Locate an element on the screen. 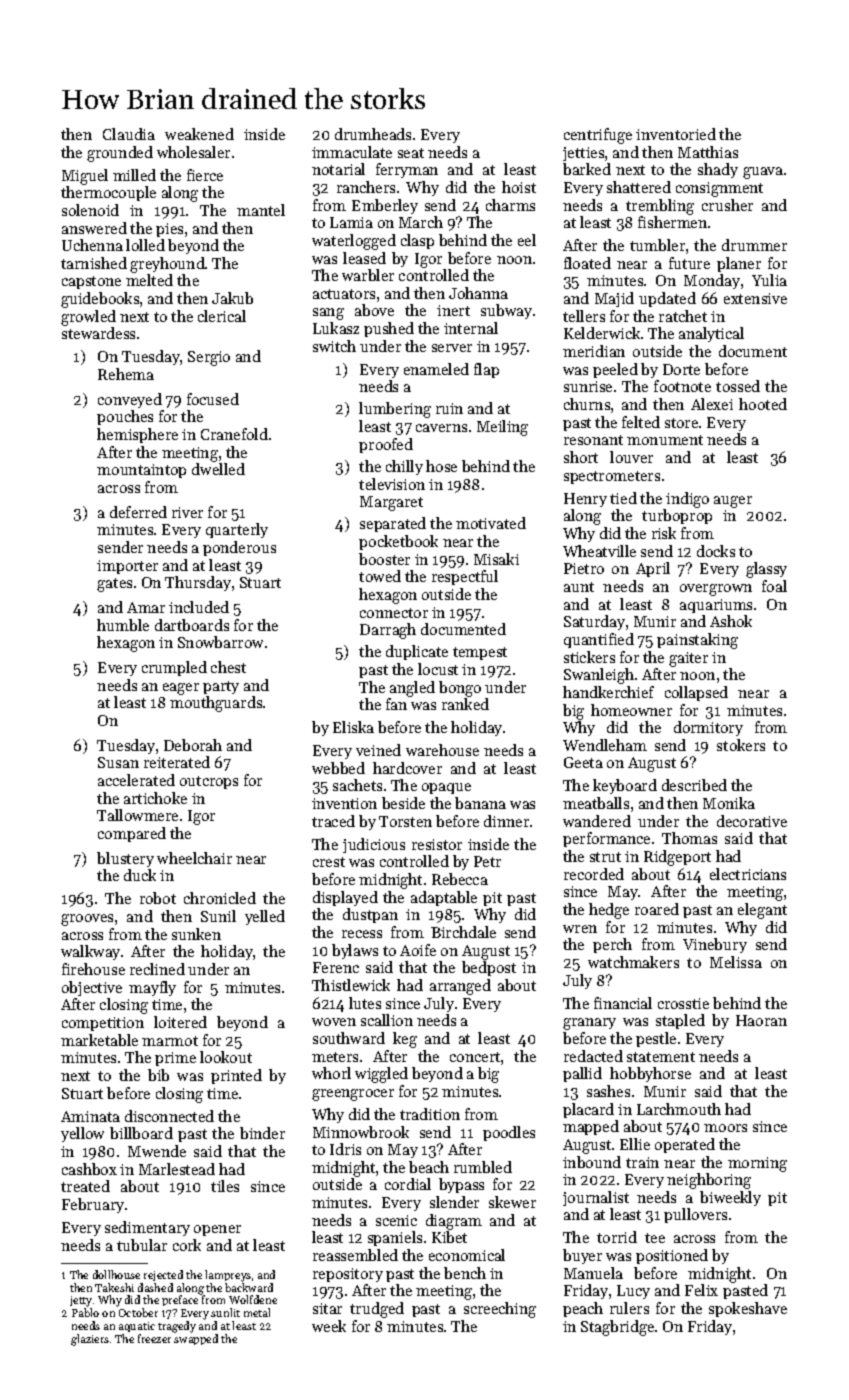 This screenshot has height=1400, width=849. solenoid is located at coordinates (90, 210).
